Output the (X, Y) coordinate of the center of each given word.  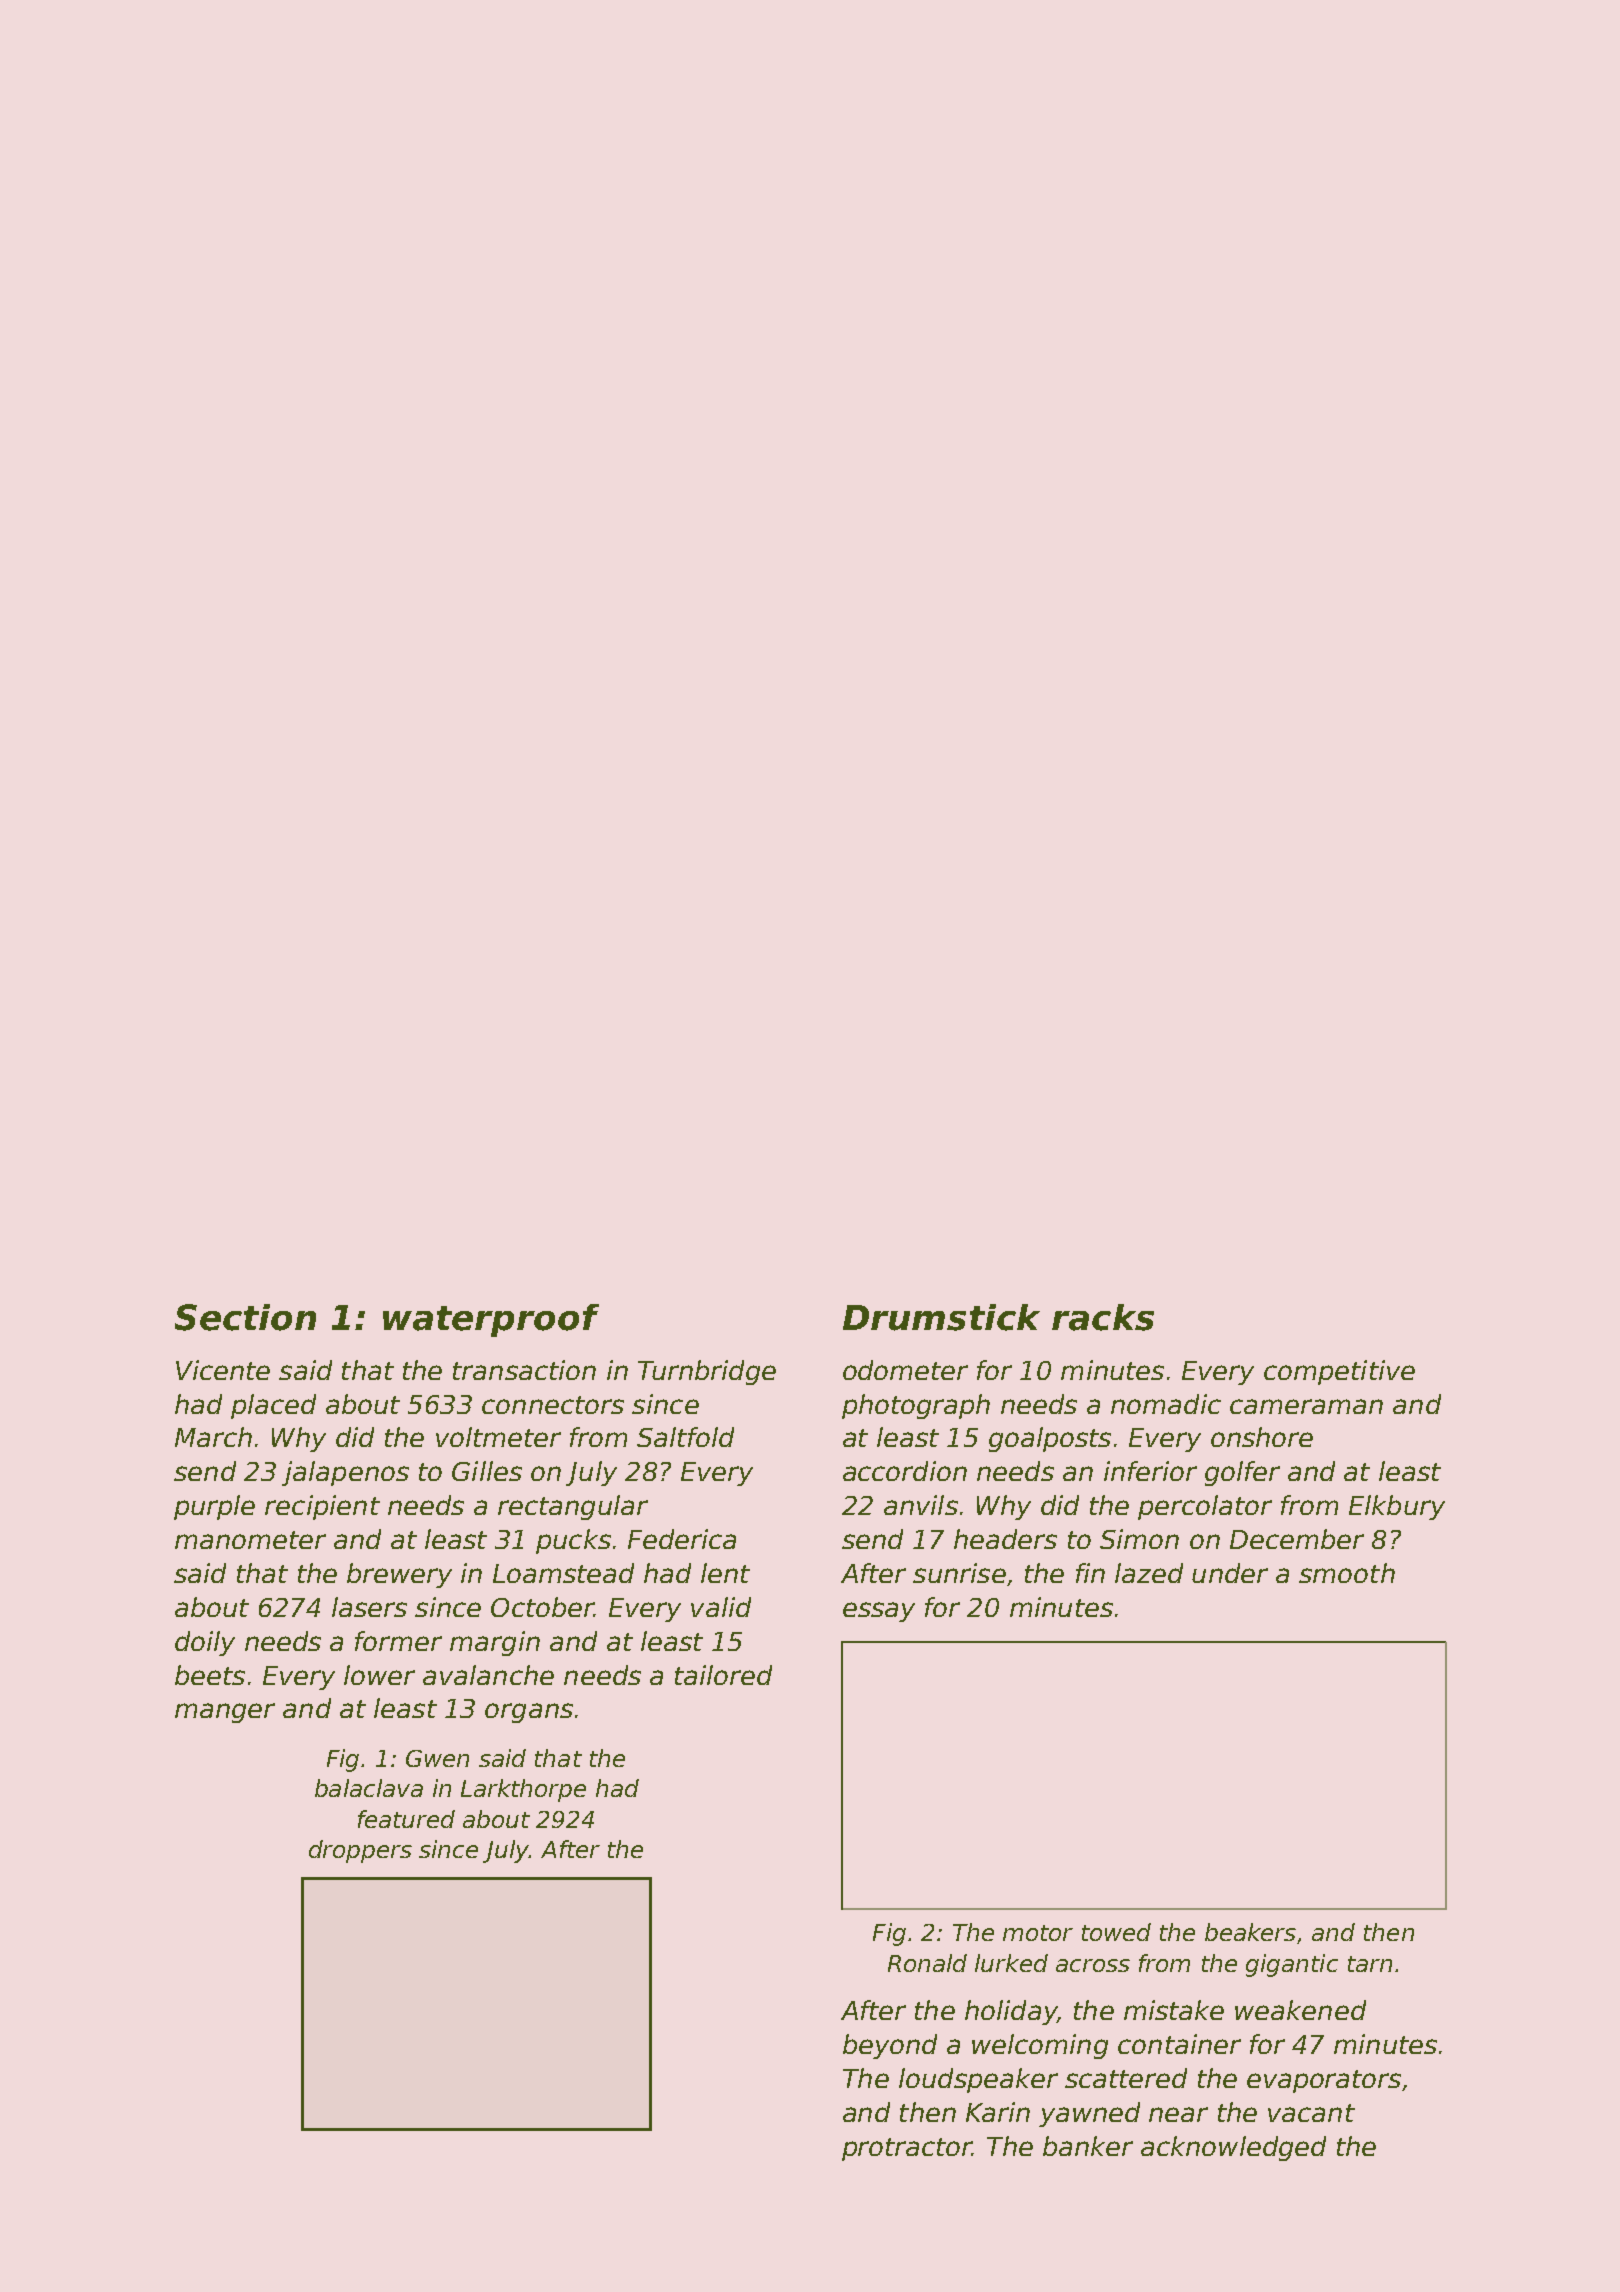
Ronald (927, 1963)
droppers (360, 1851)
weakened (1300, 2010)
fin (1090, 1573)
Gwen (437, 1758)
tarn (1370, 1964)
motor (1038, 1933)
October (542, 1607)
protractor (907, 2149)
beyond (890, 2046)
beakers (1250, 1932)
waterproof (491, 1320)
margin (495, 1643)
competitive (1339, 1372)
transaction (524, 1370)
